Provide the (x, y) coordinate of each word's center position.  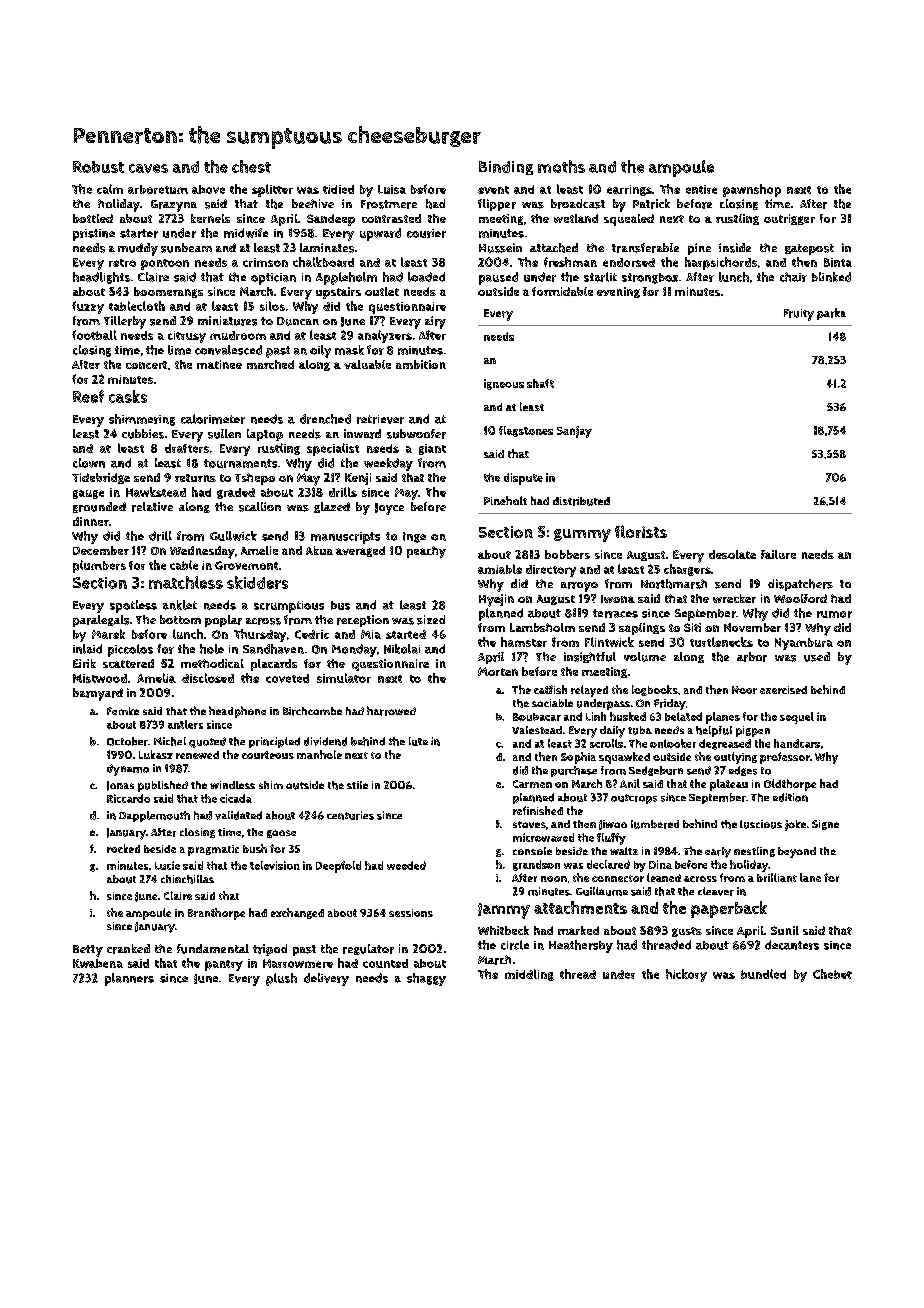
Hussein (500, 248)
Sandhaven (273, 649)
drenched (325, 419)
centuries (350, 815)
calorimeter (213, 419)
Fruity (799, 315)
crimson (265, 262)
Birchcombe (312, 711)
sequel (797, 718)
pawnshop (752, 190)
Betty (88, 951)
